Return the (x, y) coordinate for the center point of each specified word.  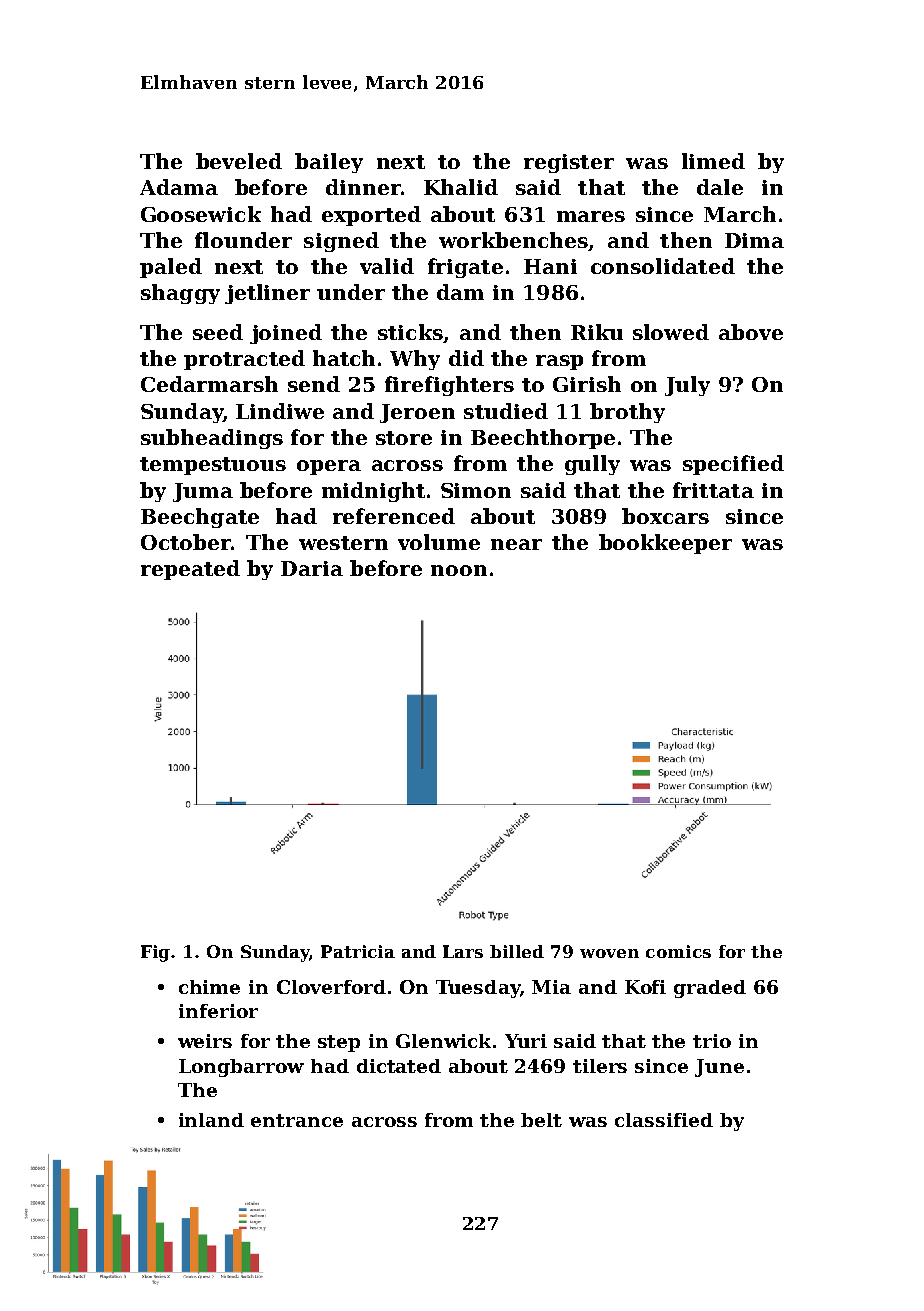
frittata (713, 490)
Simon (476, 490)
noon (459, 570)
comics (678, 951)
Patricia (358, 951)
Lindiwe (280, 411)
